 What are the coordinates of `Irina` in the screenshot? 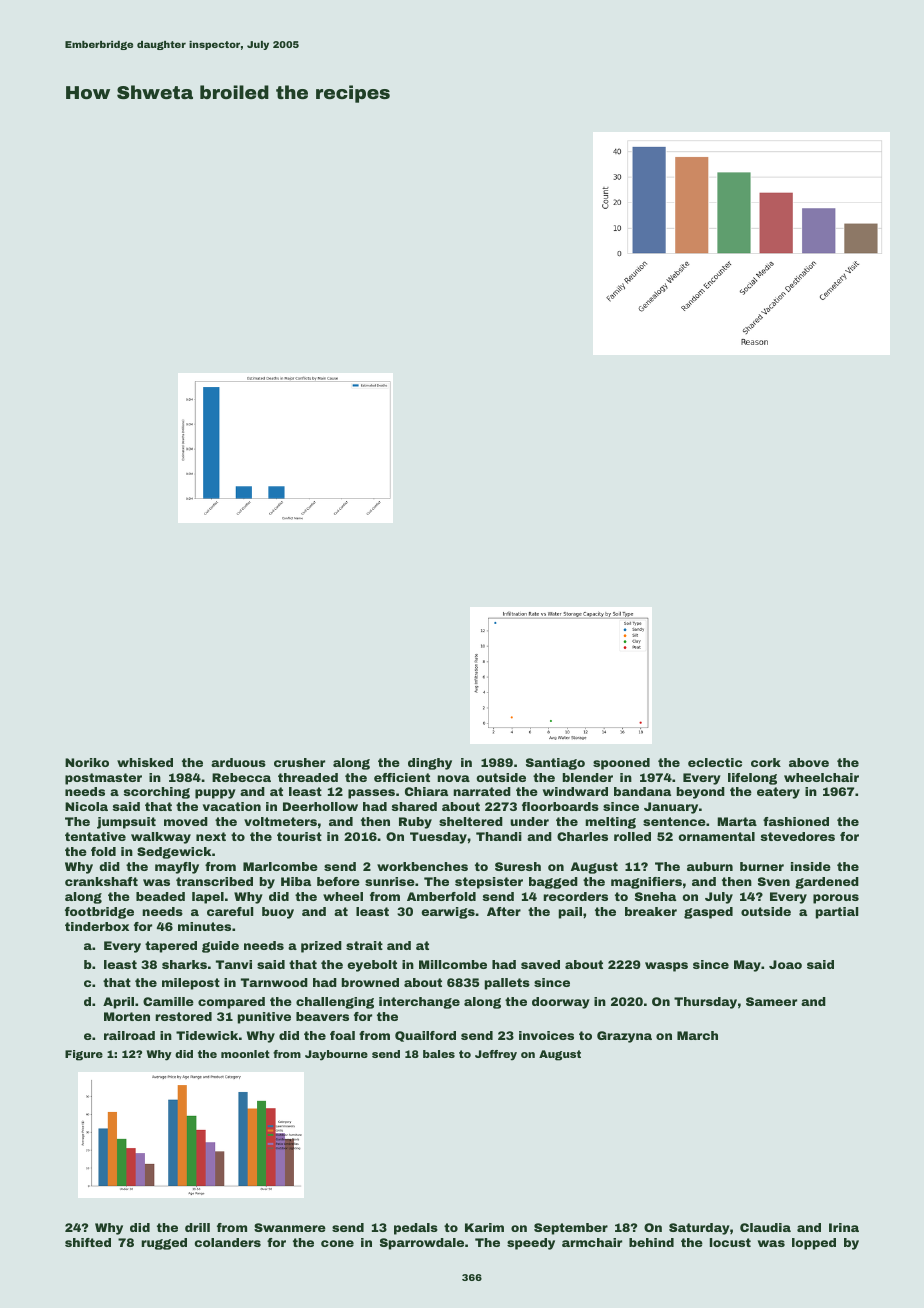 It's located at (844, 1227).
